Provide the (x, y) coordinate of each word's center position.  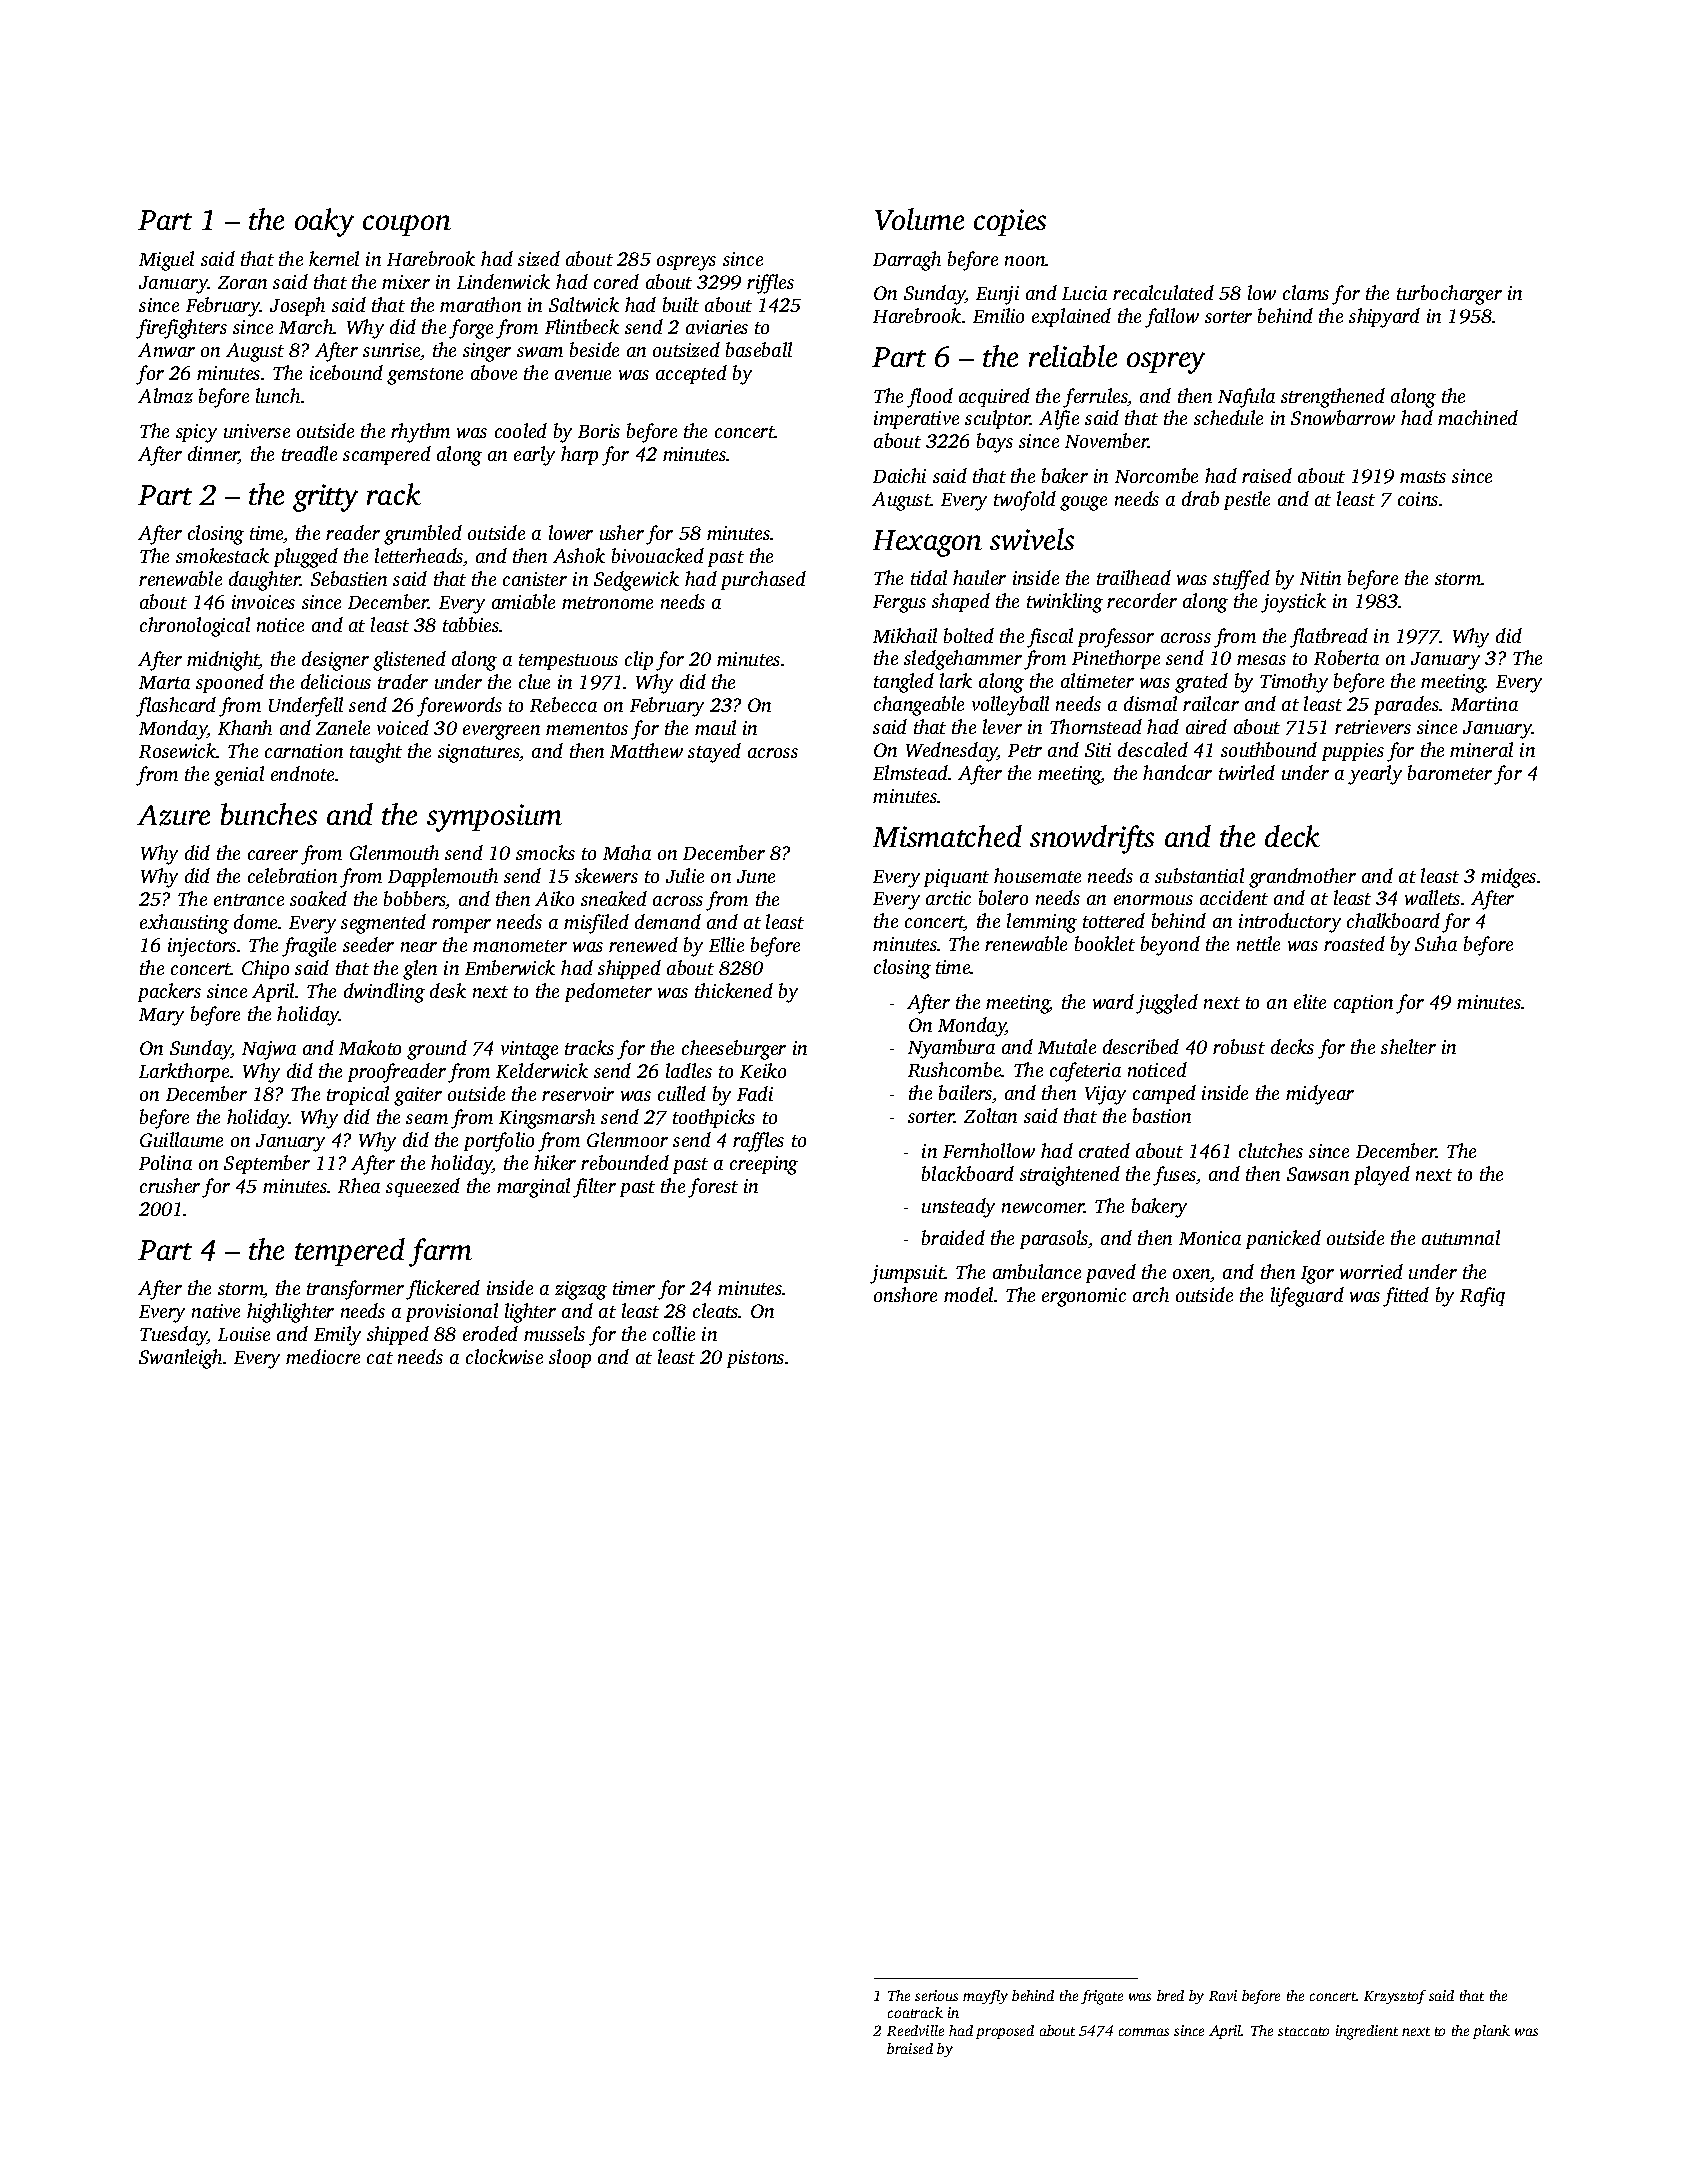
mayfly (985, 1997)
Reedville (915, 2030)
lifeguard (1307, 1297)
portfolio (499, 1142)
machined (1478, 417)
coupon (407, 225)
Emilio (998, 315)
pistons (755, 1359)
